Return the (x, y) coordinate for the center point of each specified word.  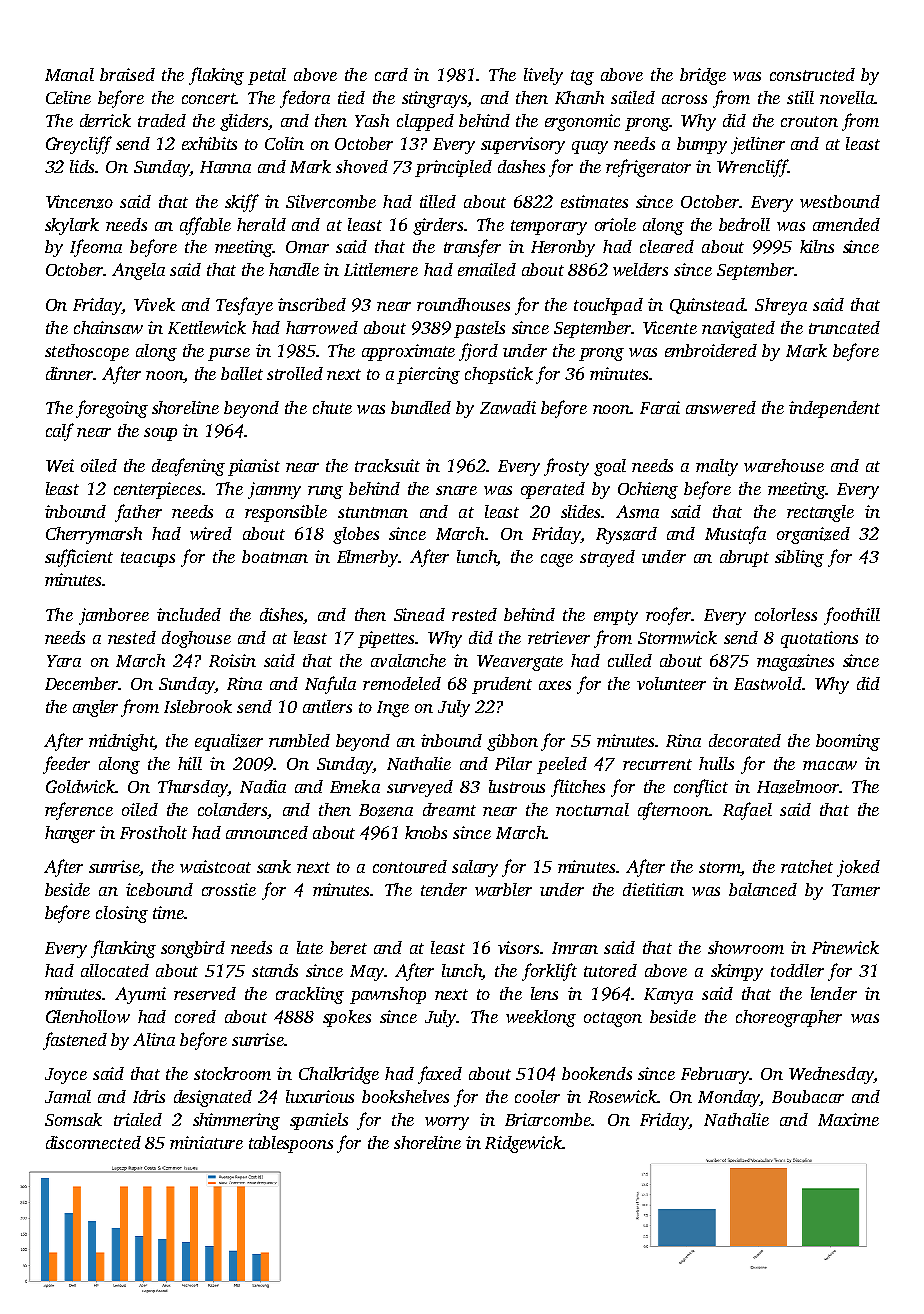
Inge (393, 709)
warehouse (784, 465)
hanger (70, 834)
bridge (703, 76)
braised (127, 74)
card (391, 74)
